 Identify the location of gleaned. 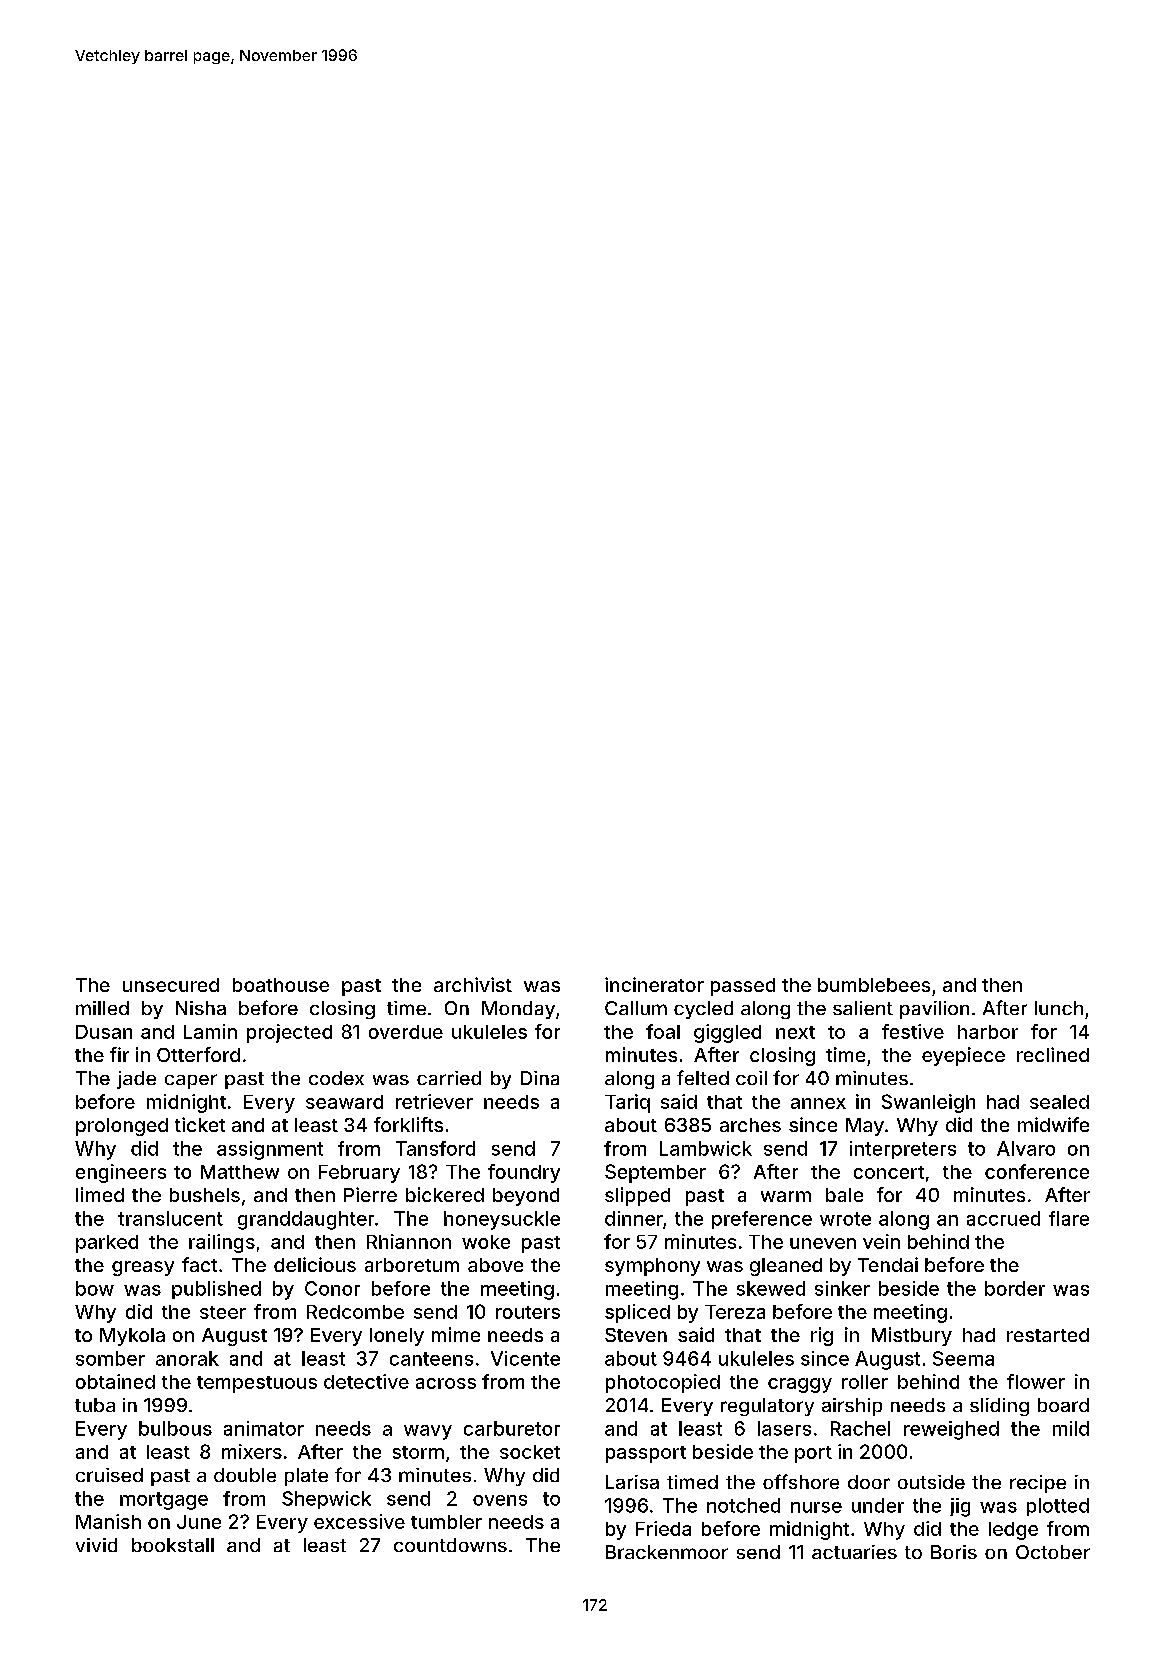
(786, 1267).
